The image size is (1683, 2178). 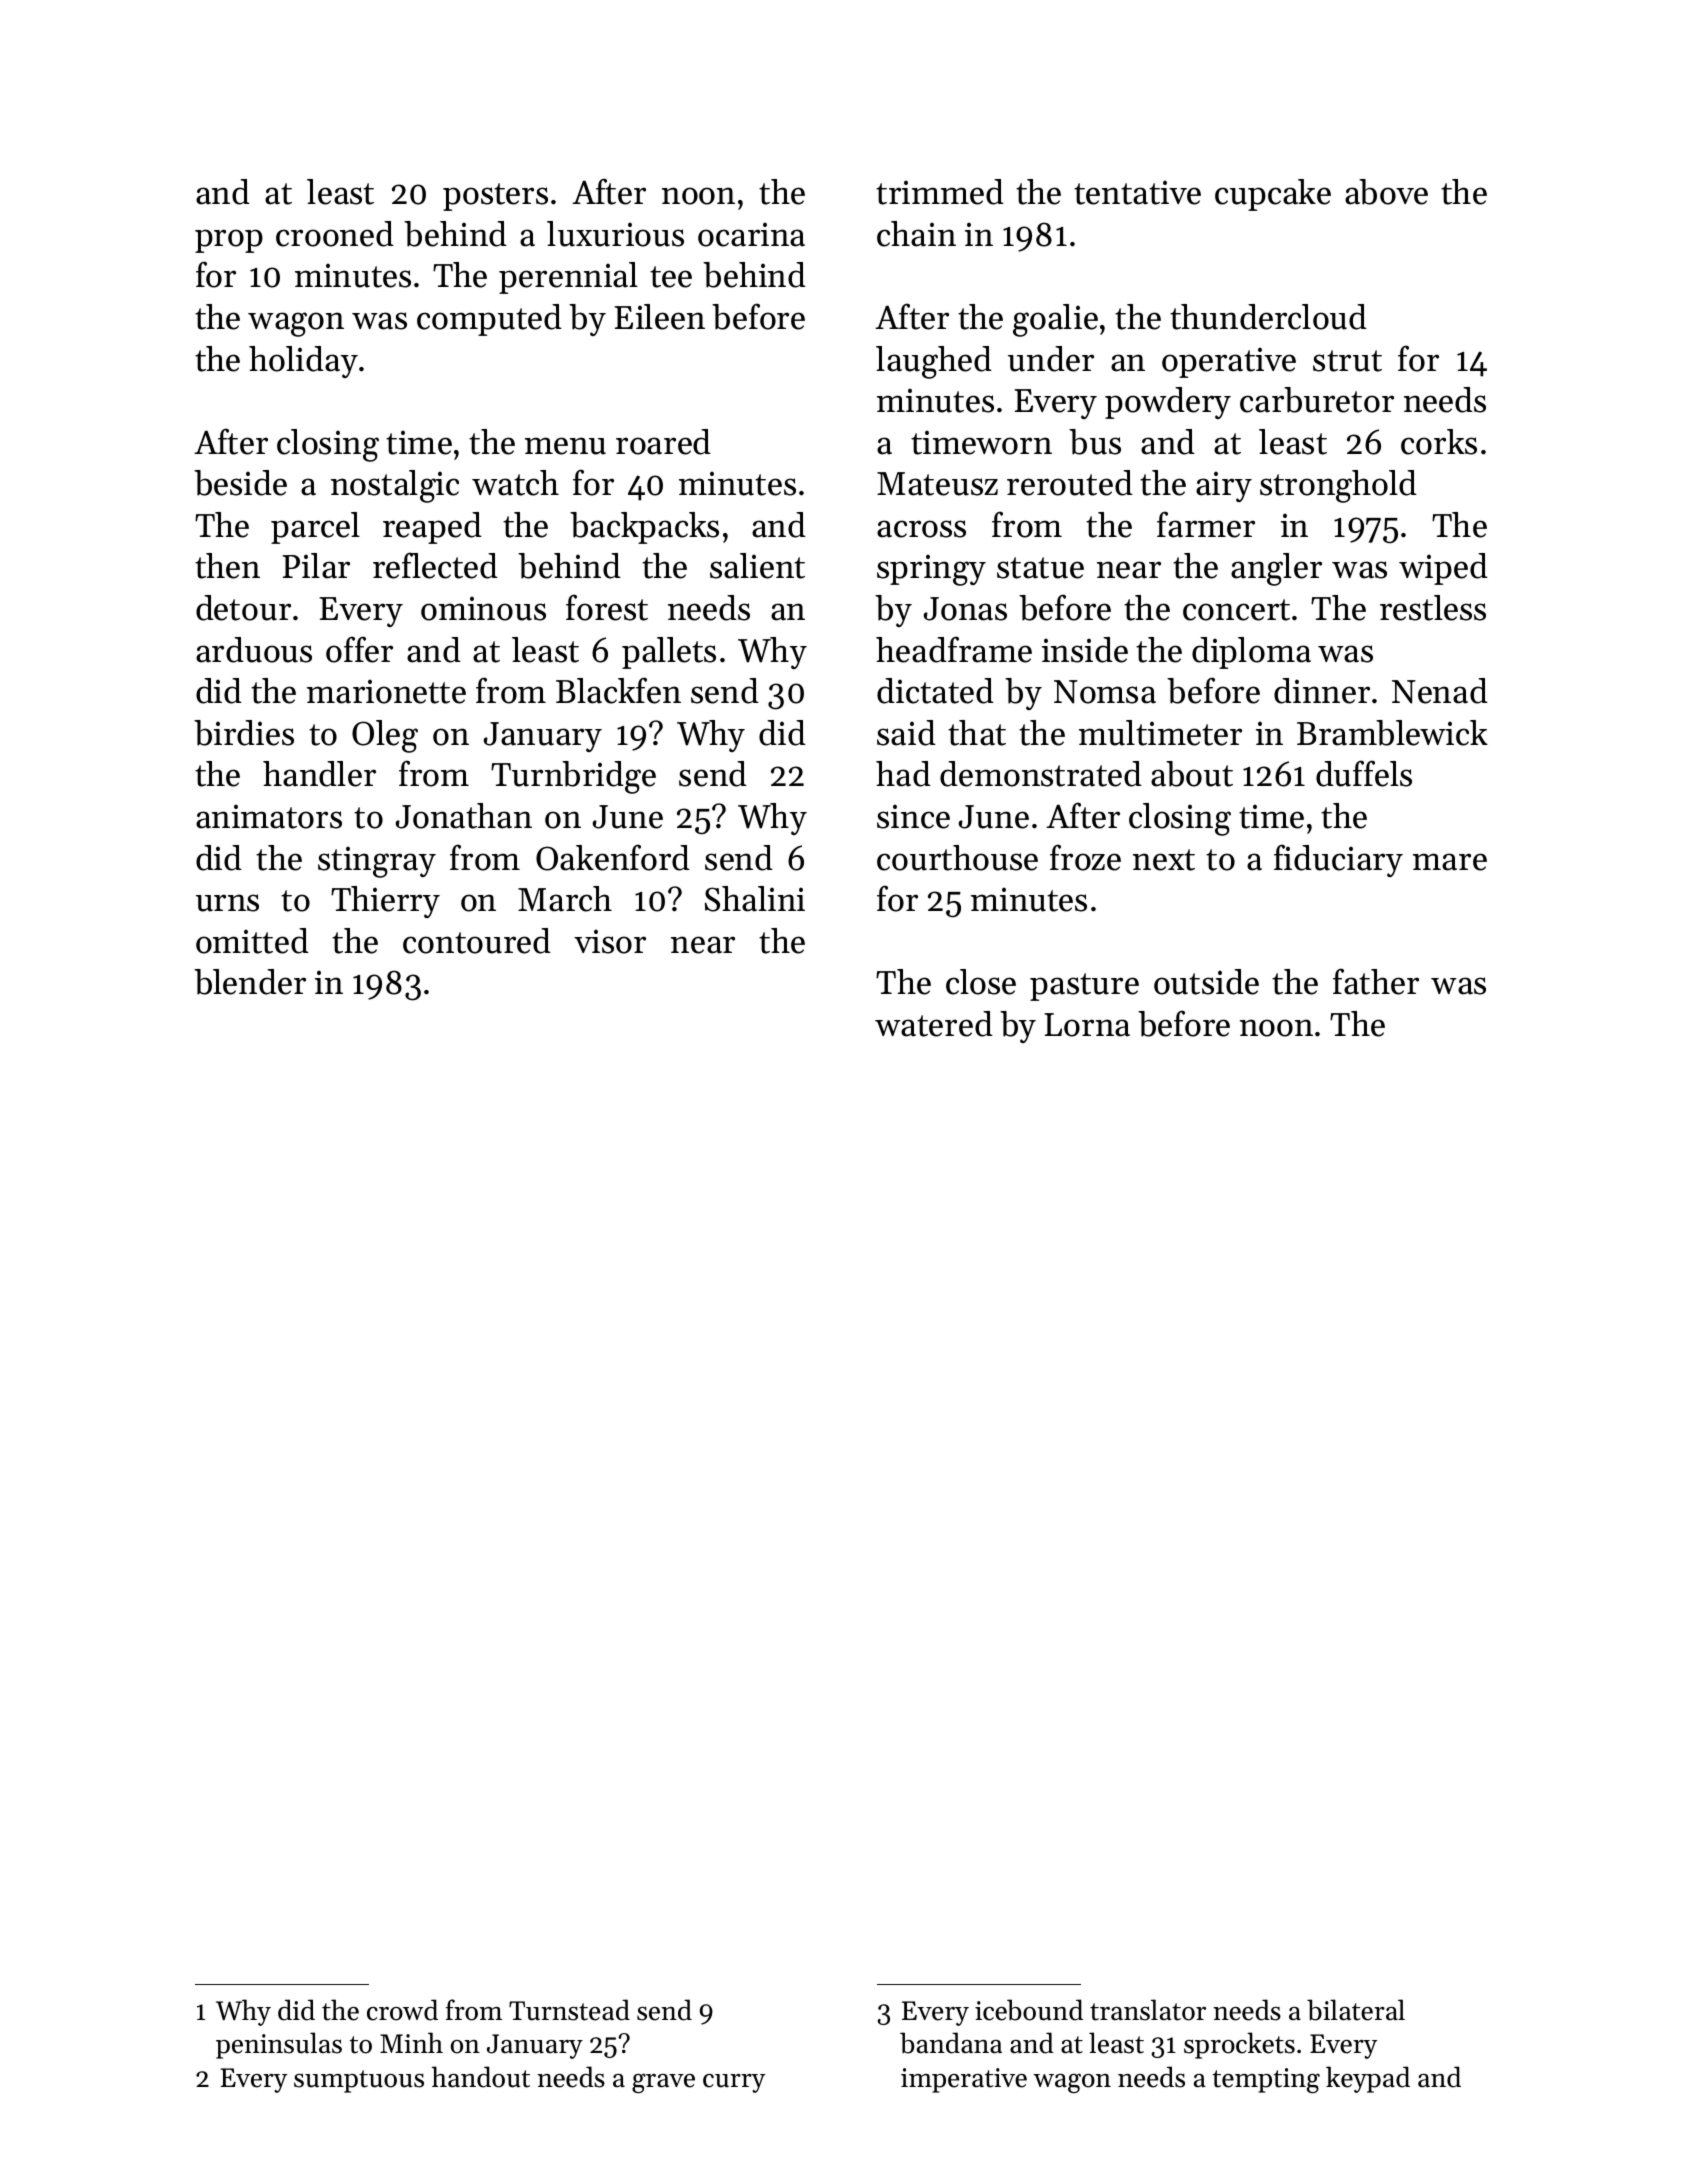 I want to click on visor, so click(x=610, y=941).
